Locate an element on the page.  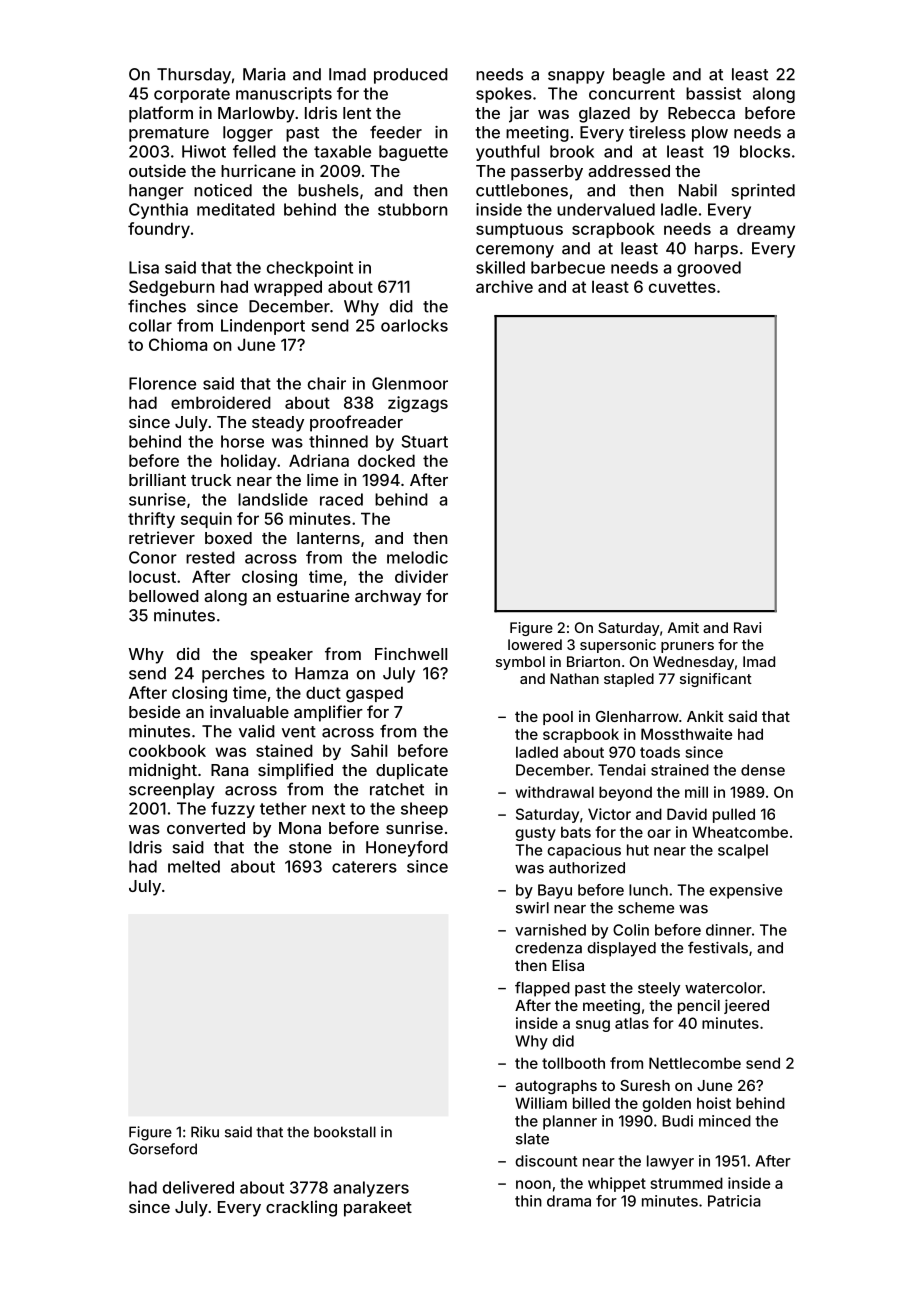
produced is located at coordinates (411, 76).
